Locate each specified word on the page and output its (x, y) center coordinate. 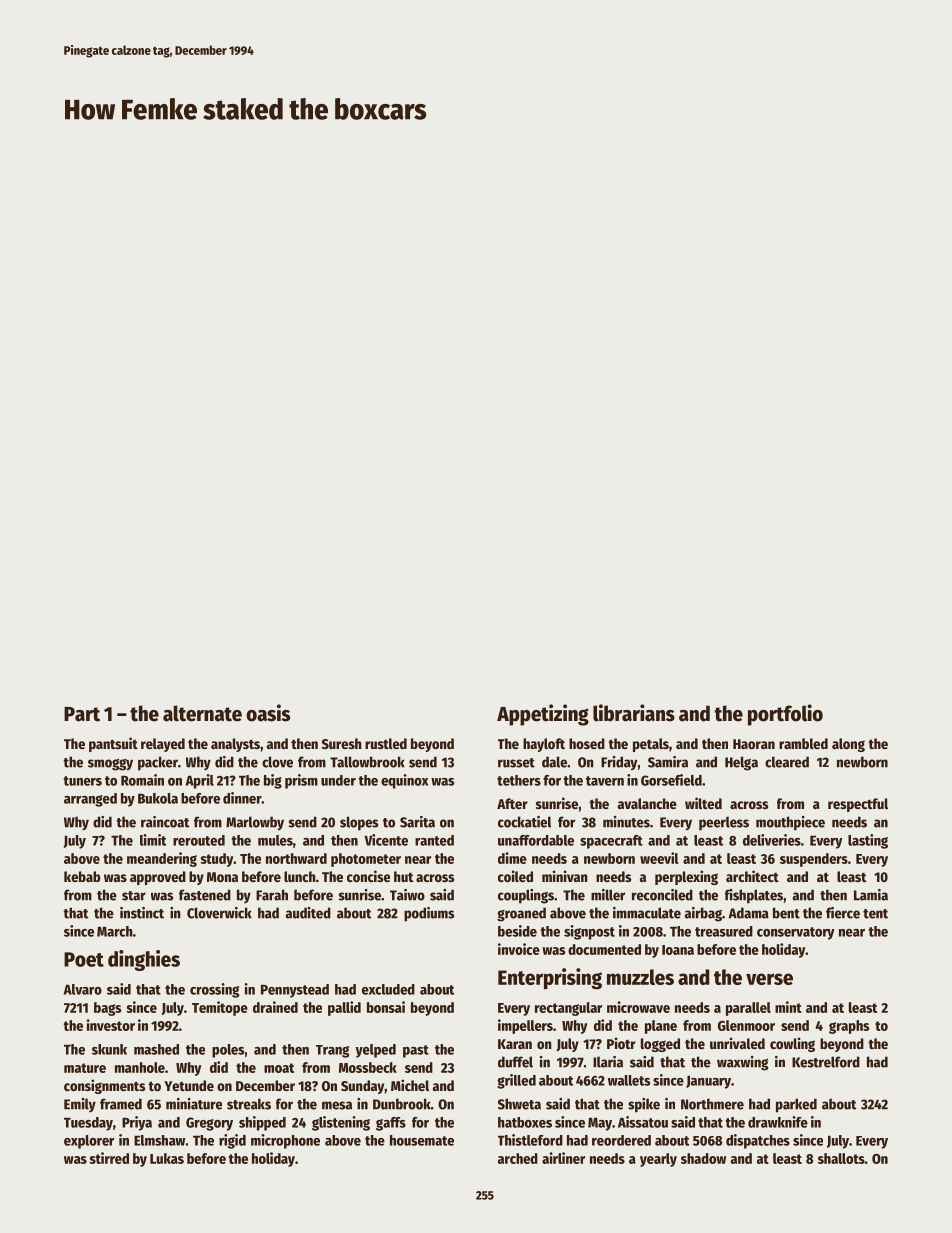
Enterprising (550, 979)
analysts (235, 745)
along (848, 745)
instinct (142, 913)
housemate (422, 1140)
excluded (388, 989)
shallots (841, 1158)
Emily (80, 1105)
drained (275, 1007)
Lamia (871, 895)
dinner (242, 798)
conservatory (796, 933)
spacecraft (611, 842)
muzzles (640, 977)
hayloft (544, 745)
